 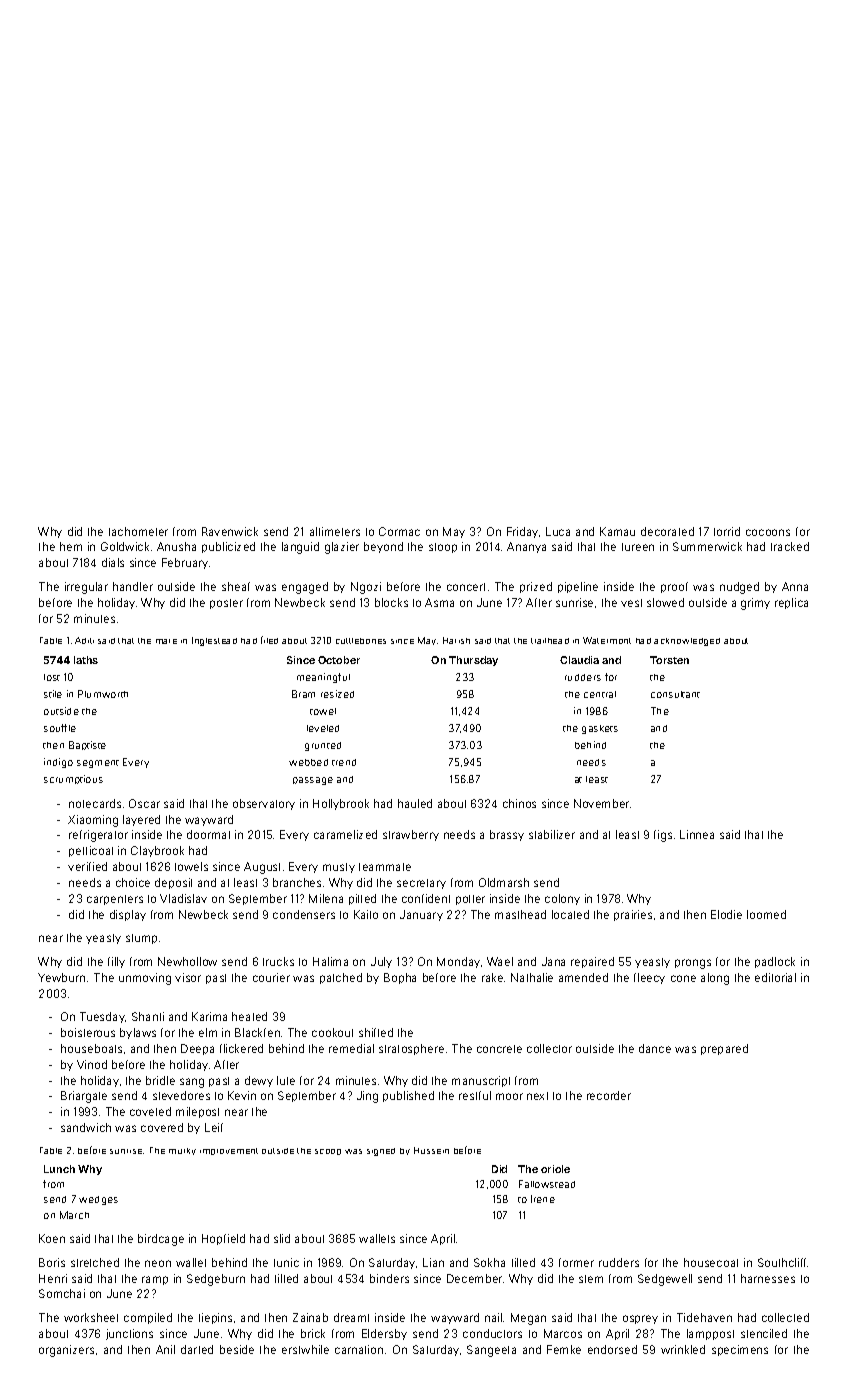 I want to click on observatory, so click(x=264, y=804).
